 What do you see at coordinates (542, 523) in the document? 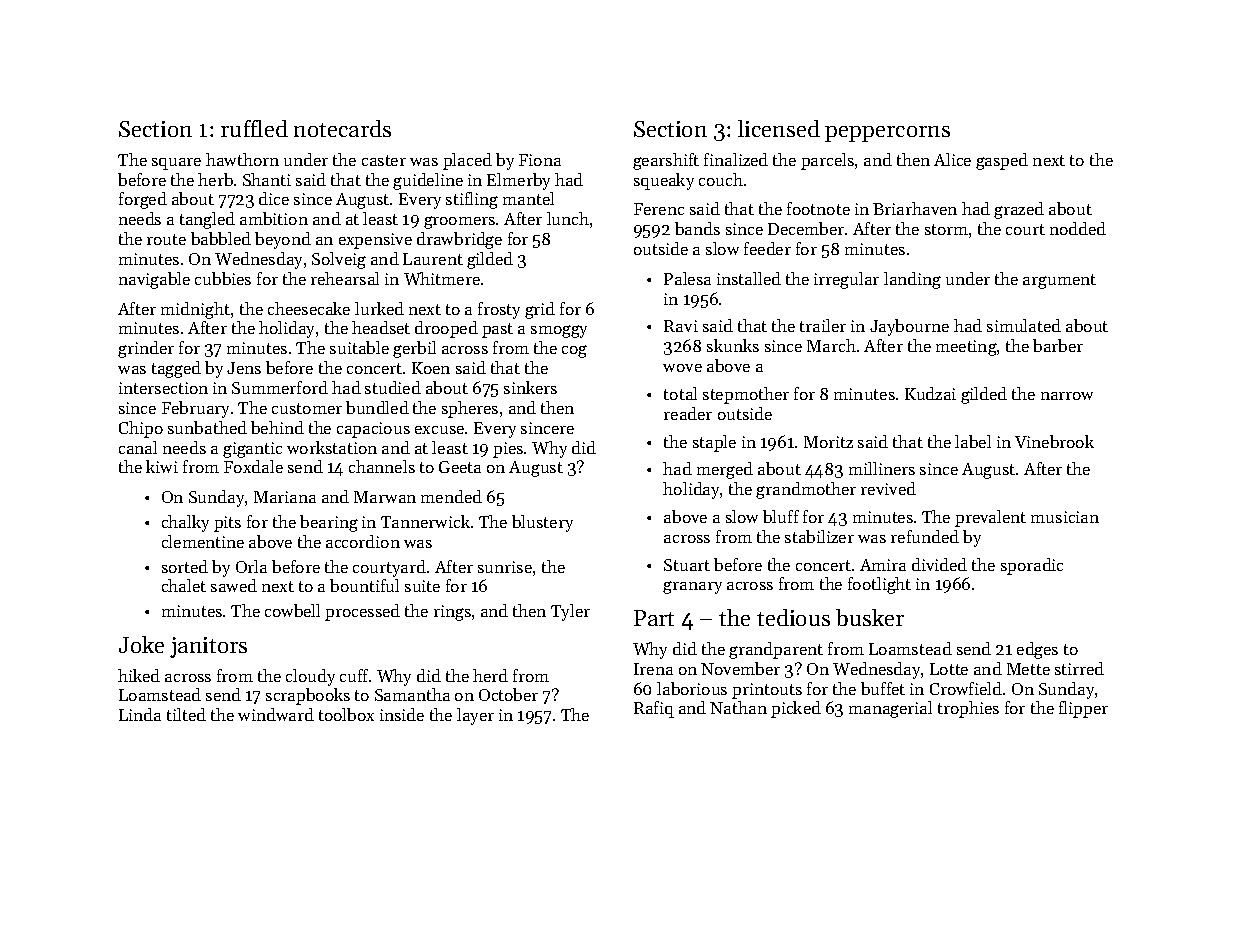
I see `blustery` at bounding box center [542, 523].
